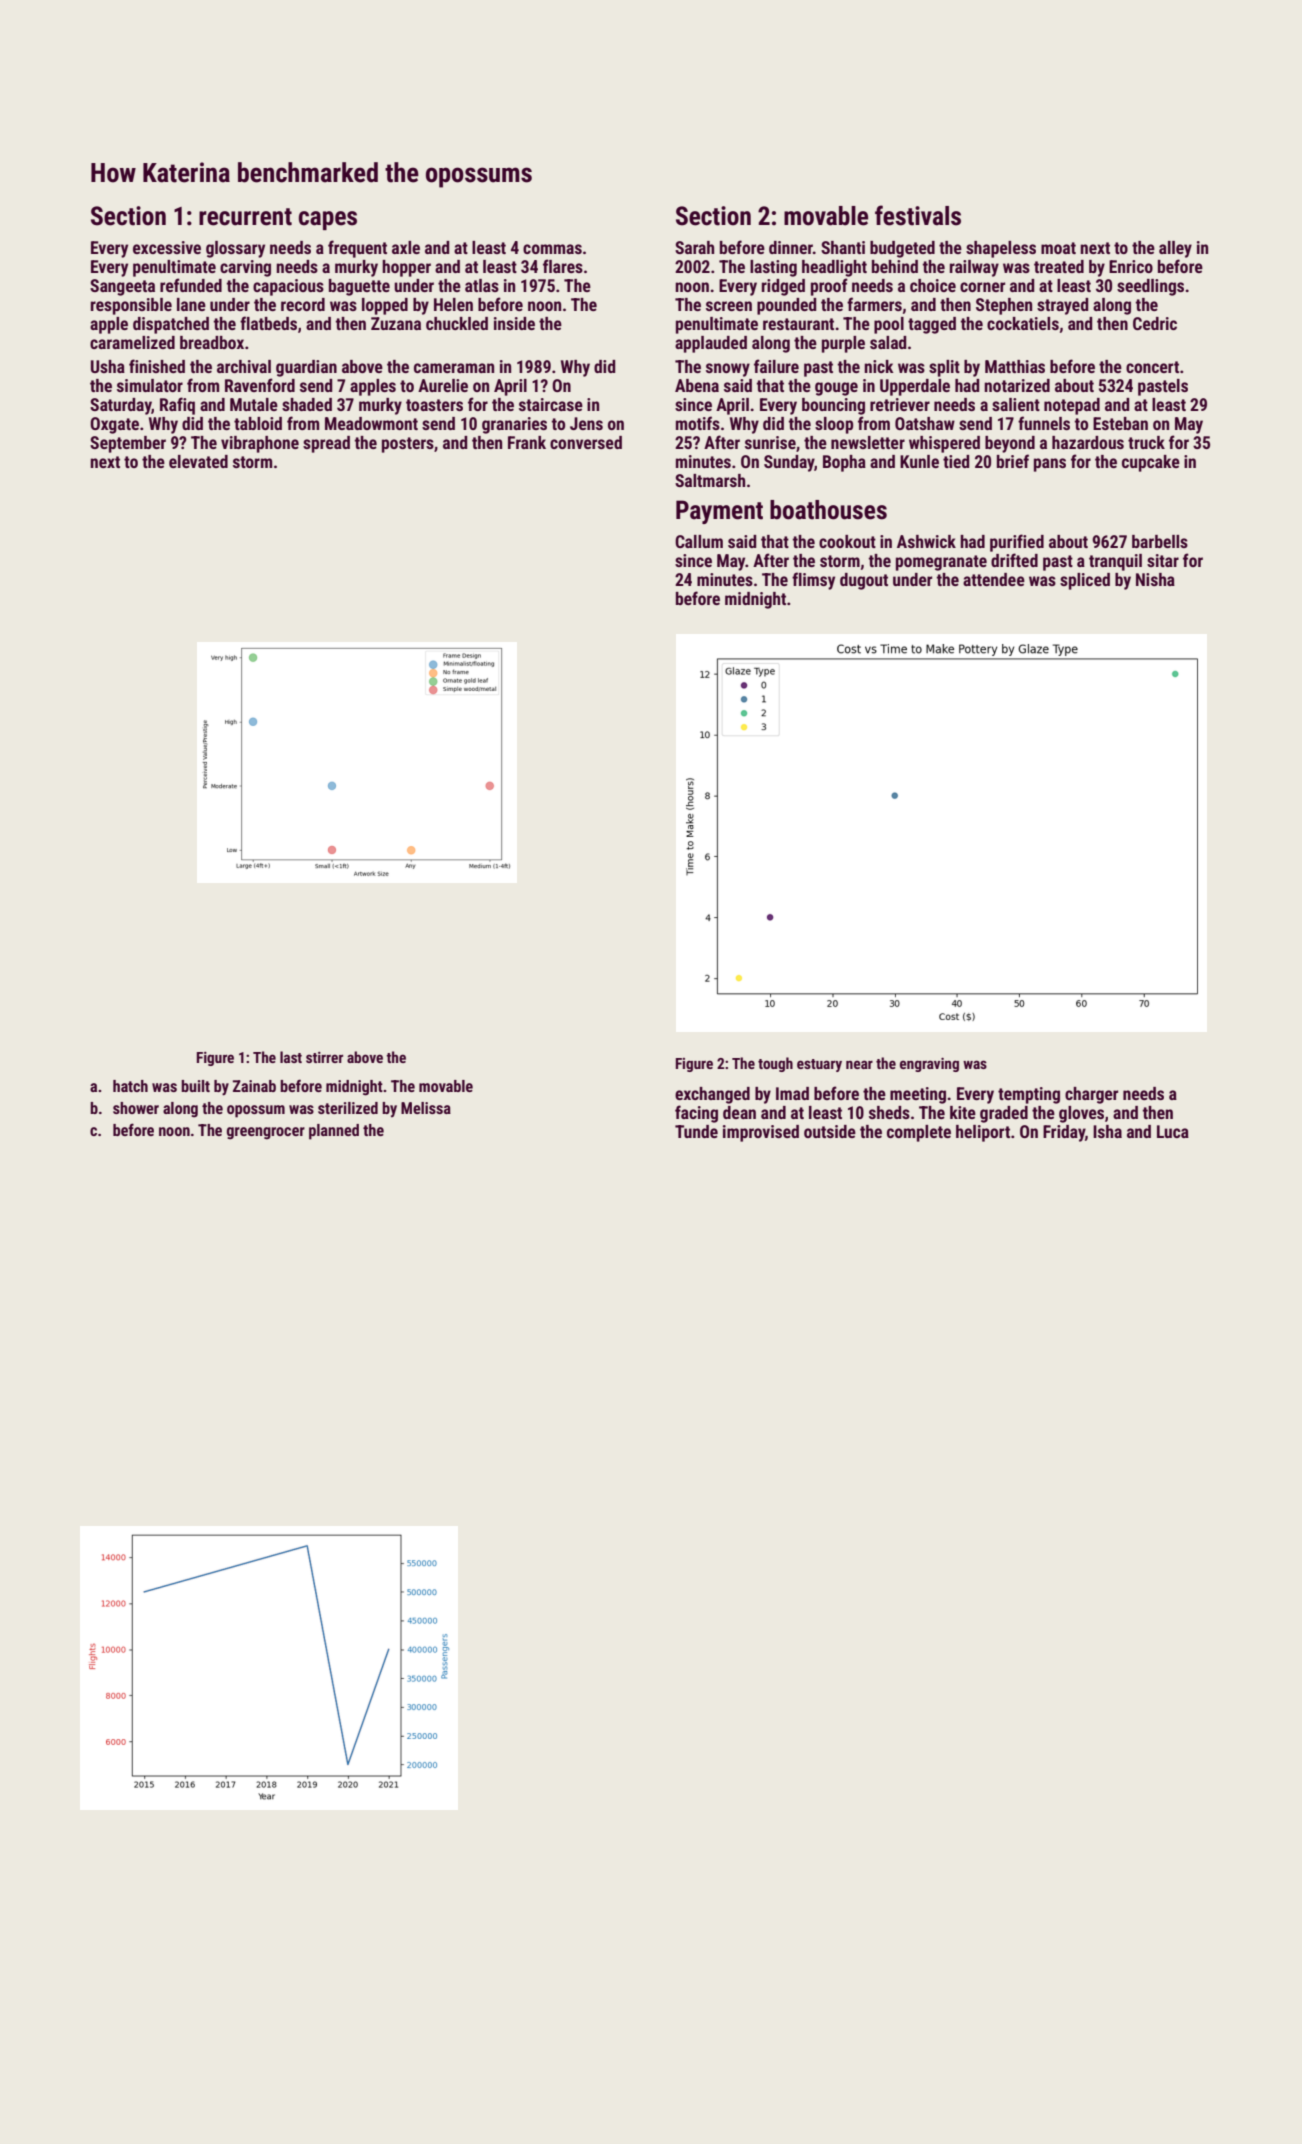 Image resolution: width=1302 pixels, height=2144 pixels. I want to click on Callum, so click(699, 541).
